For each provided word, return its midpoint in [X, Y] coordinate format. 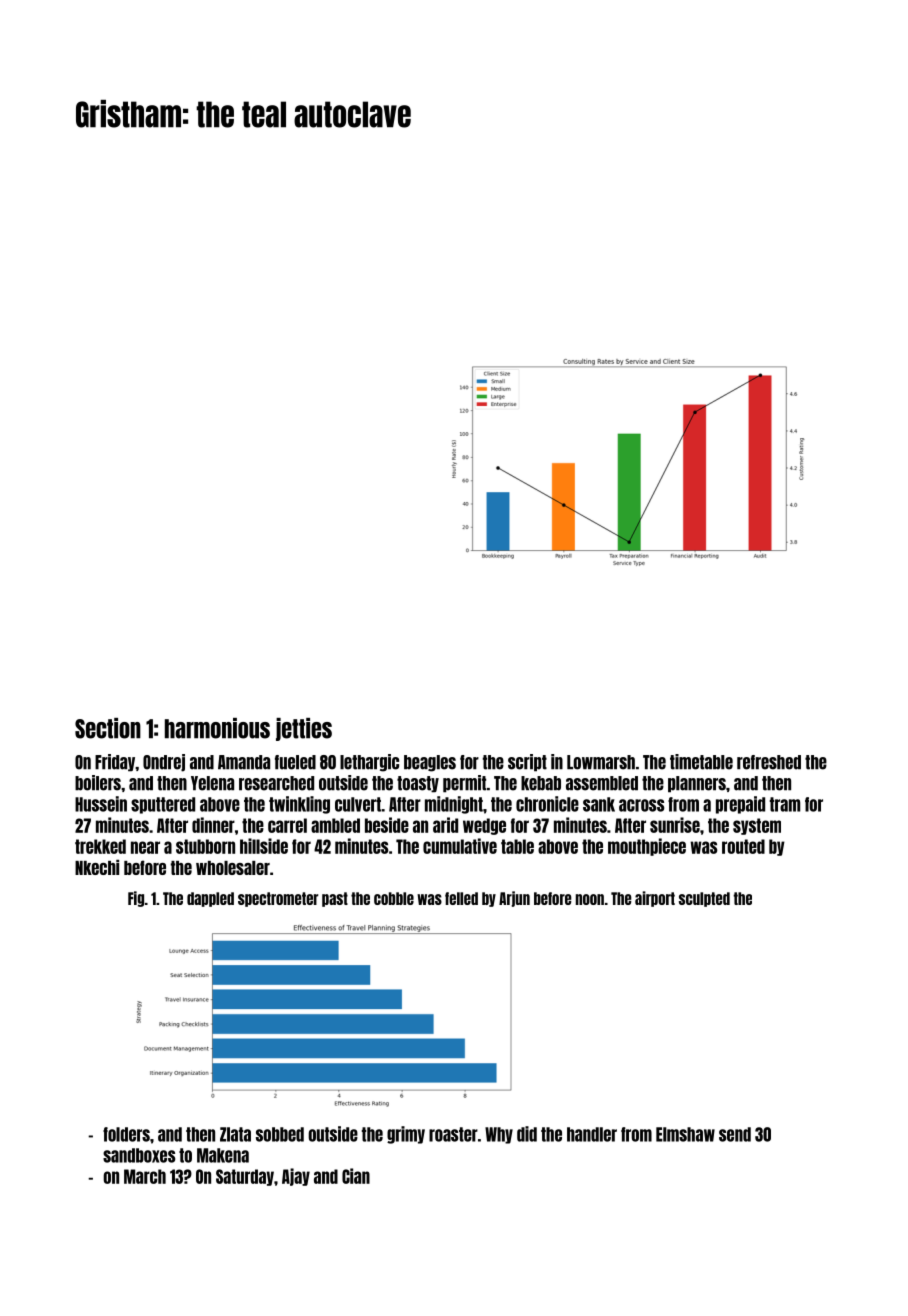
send [735, 1134]
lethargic [369, 763]
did [527, 1134]
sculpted [704, 899]
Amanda [244, 762]
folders [126, 1134]
